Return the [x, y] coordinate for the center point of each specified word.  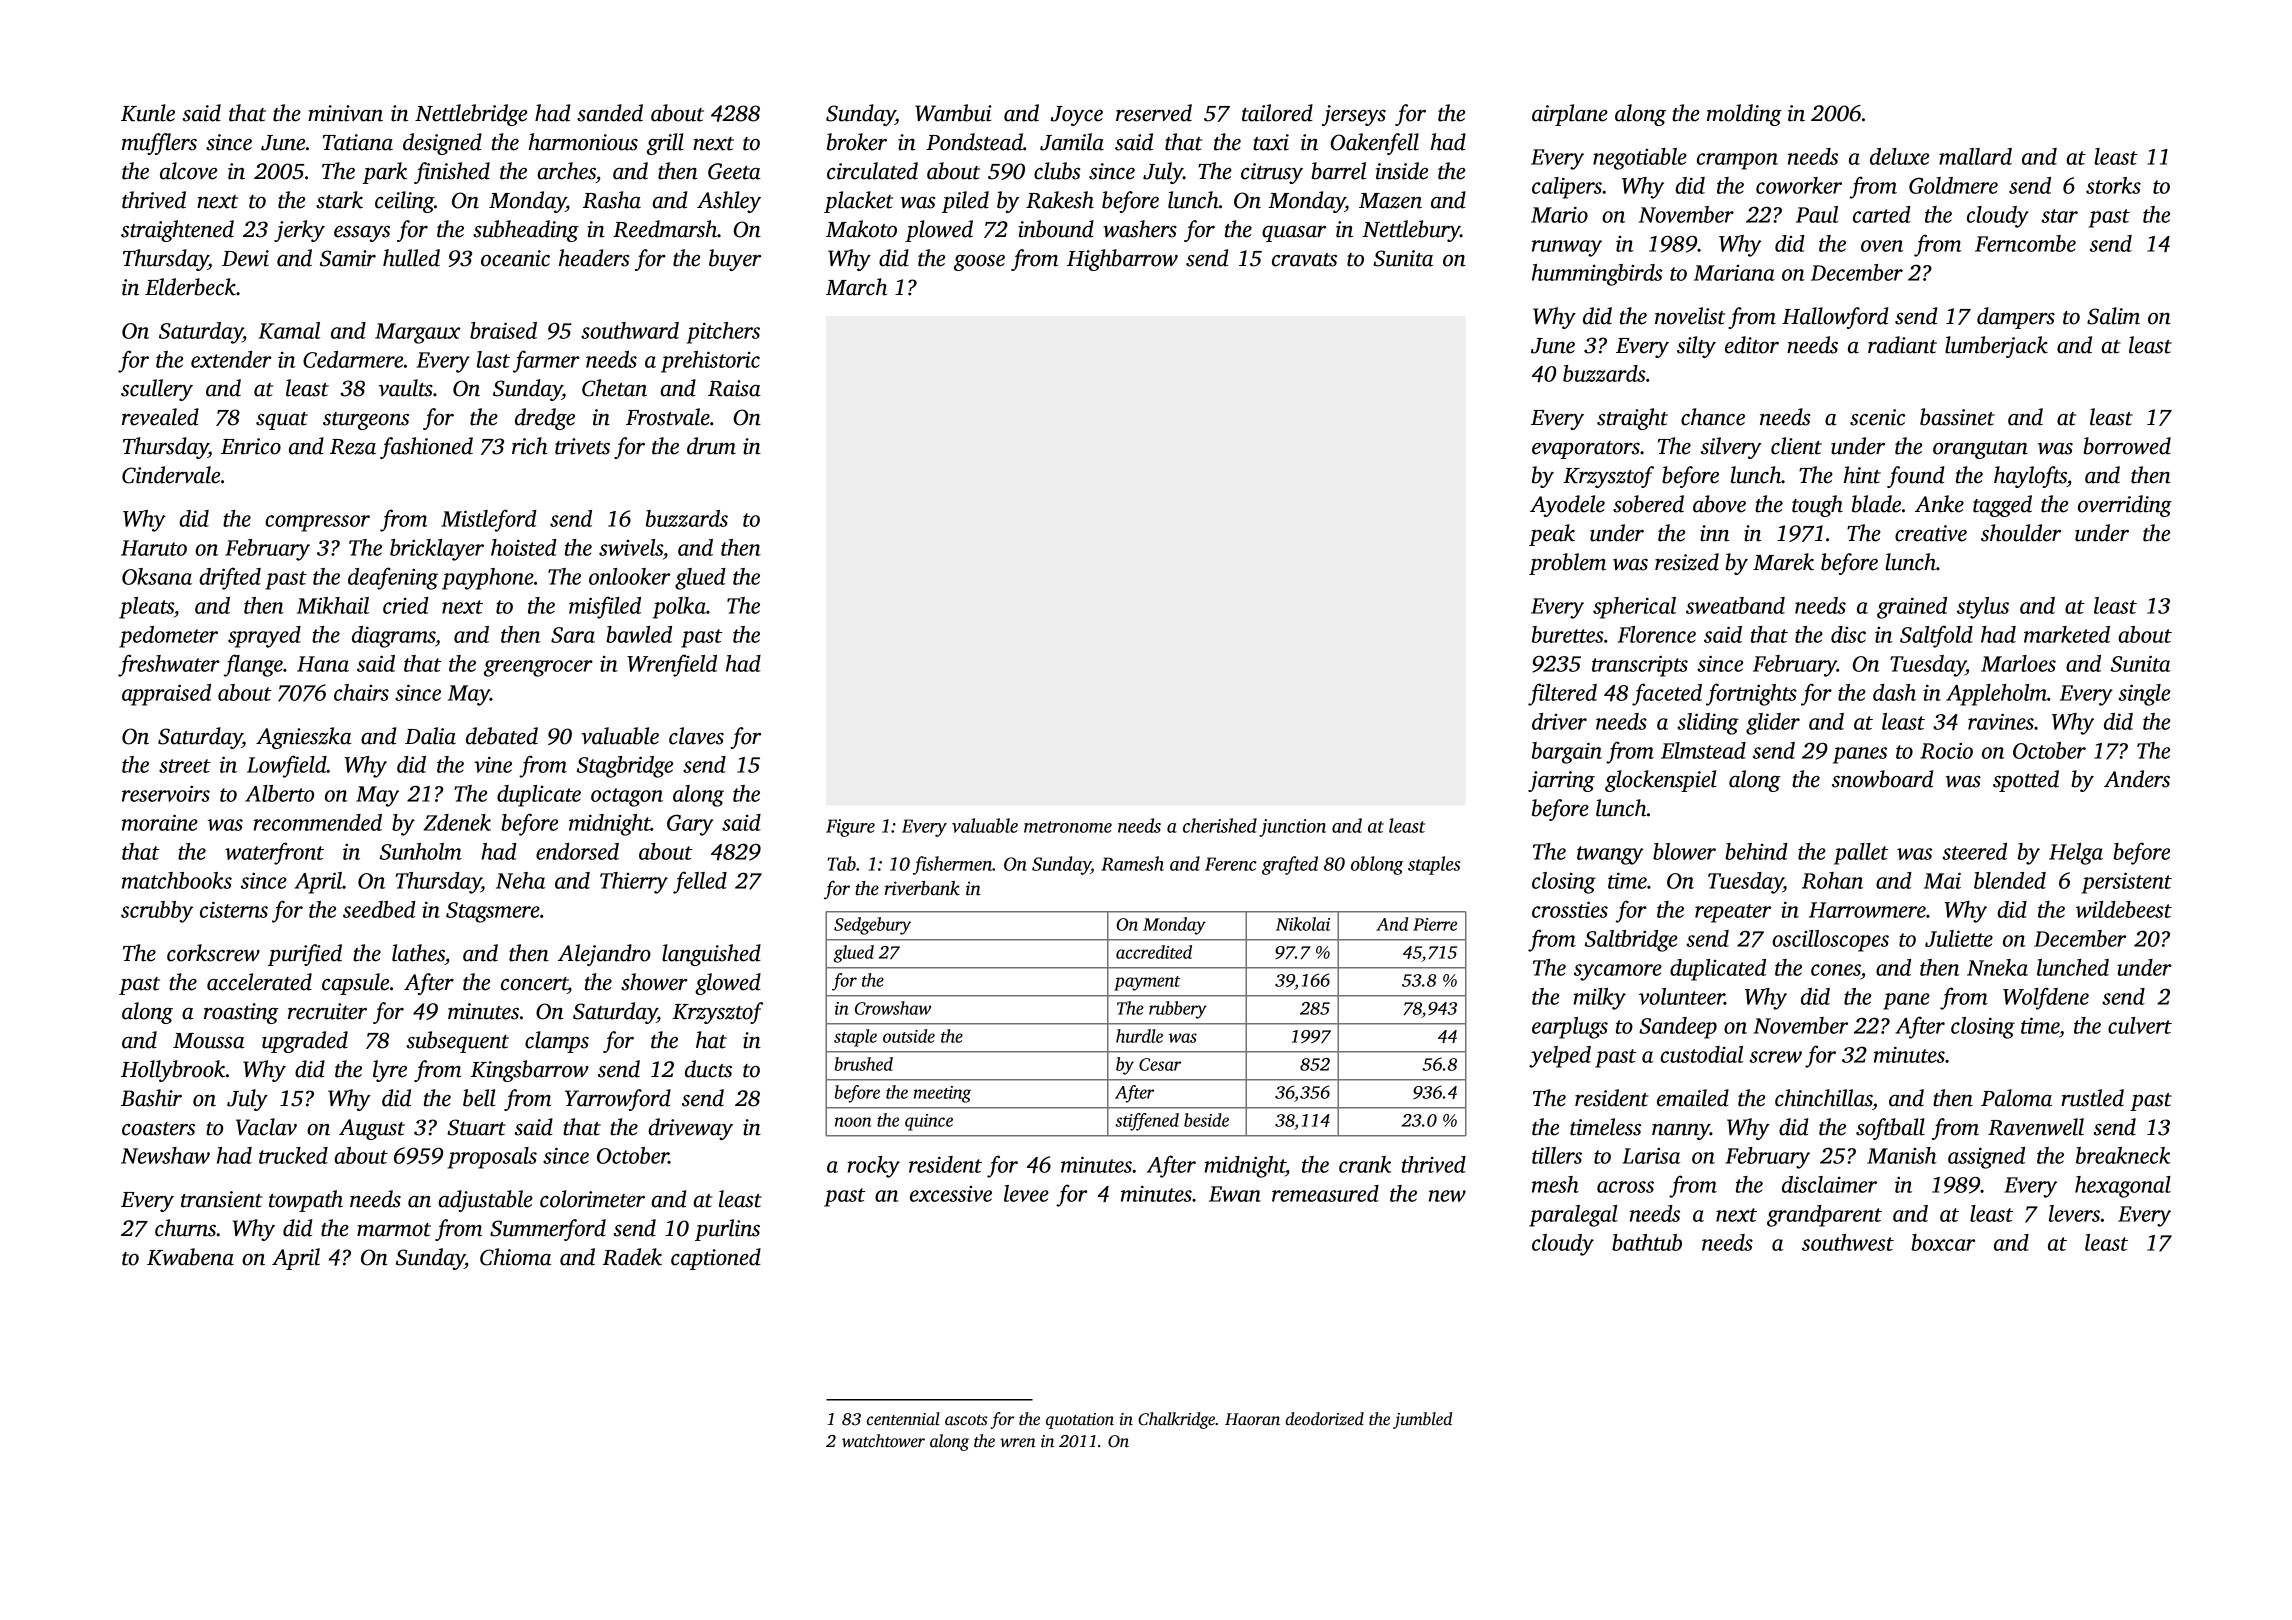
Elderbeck [190, 287]
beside [1206, 1120]
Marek [1783, 562]
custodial [1701, 1054]
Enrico [251, 446]
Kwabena [190, 1257]
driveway [690, 1129]
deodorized [1324, 1419]
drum [711, 446]
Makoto [861, 229]
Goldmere [1953, 185]
